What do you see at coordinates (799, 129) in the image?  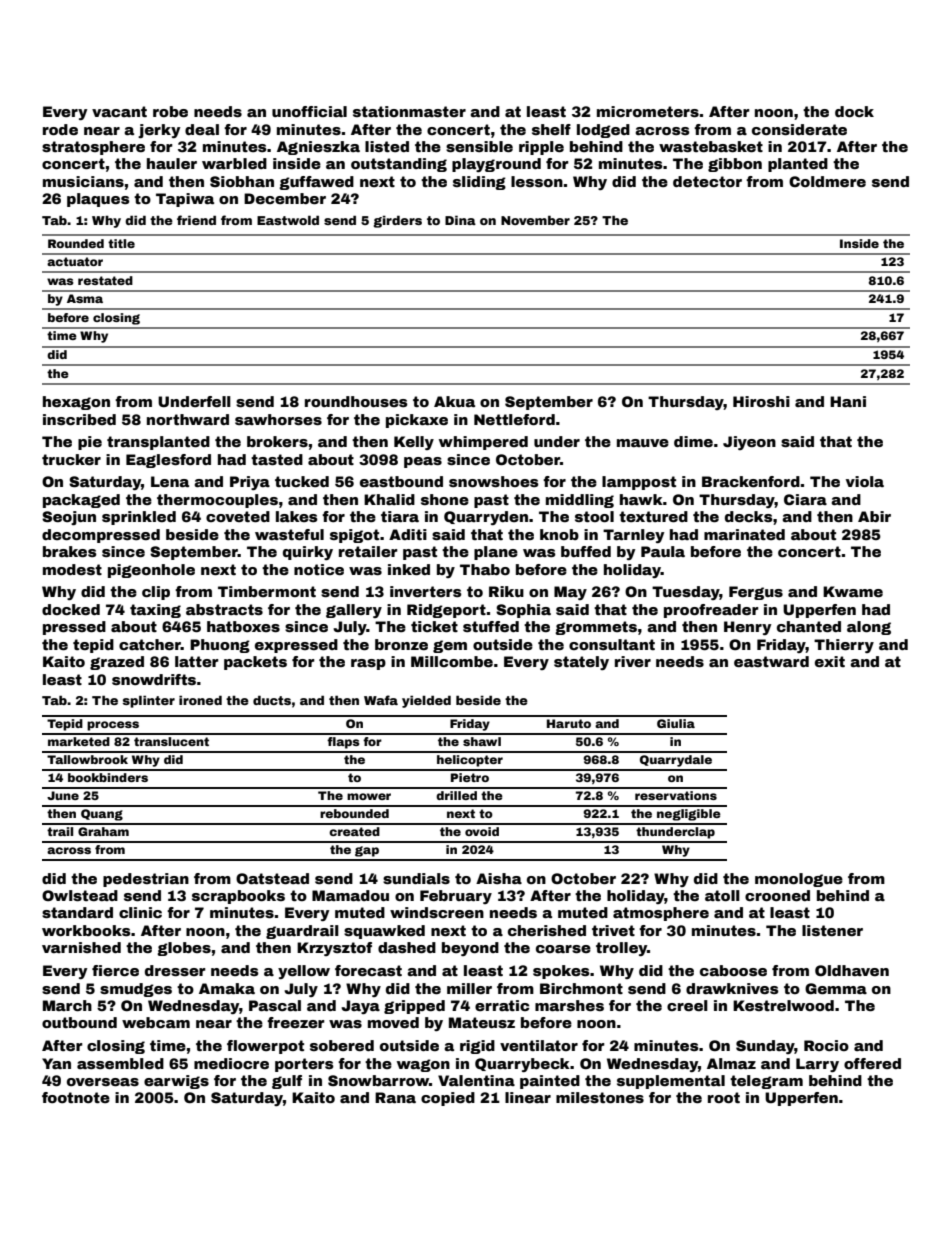 I see `considerate` at bounding box center [799, 129].
